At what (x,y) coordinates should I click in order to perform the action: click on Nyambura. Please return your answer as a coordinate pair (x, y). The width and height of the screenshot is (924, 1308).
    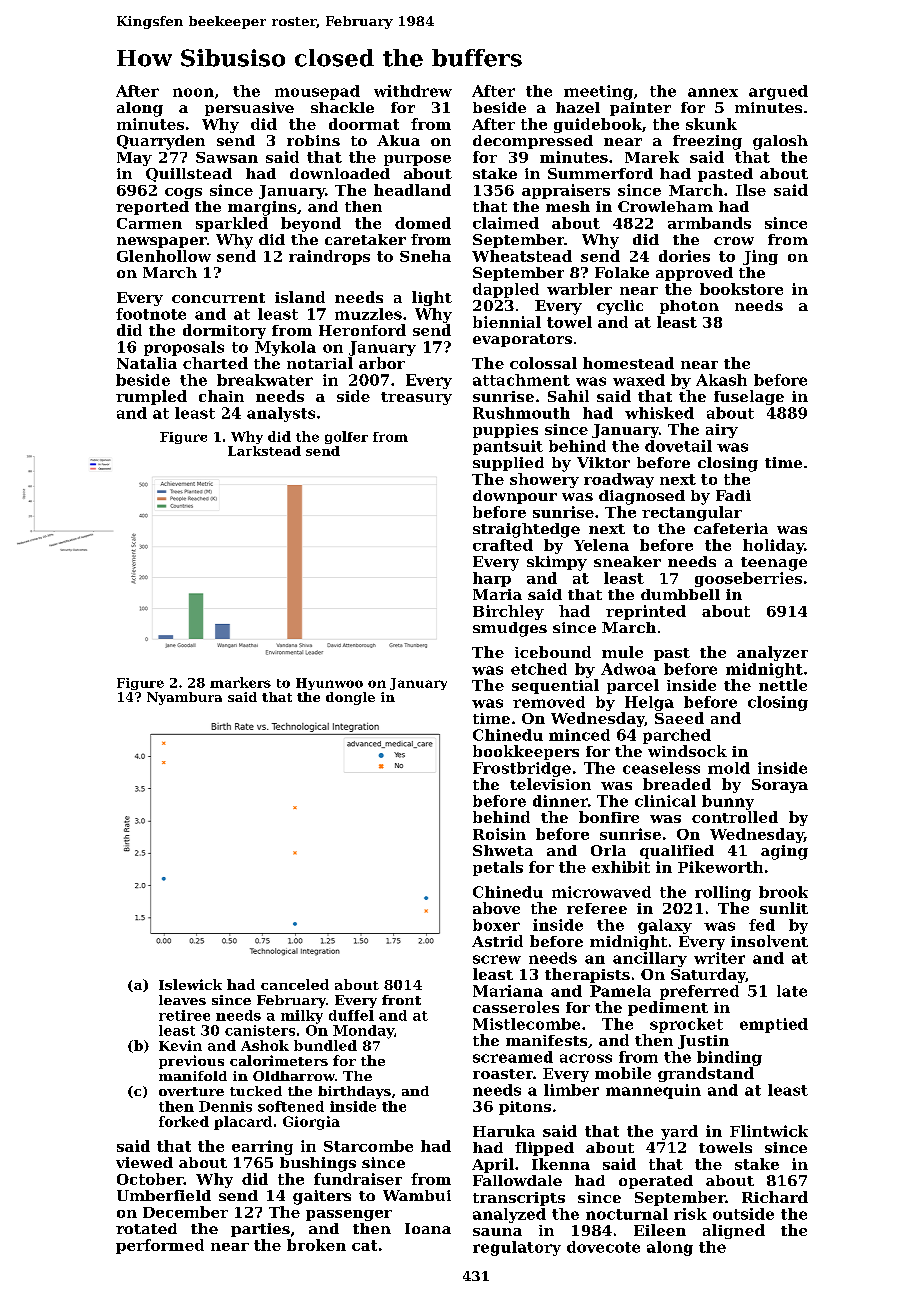
    Looking at the image, I should click on (184, 698).
